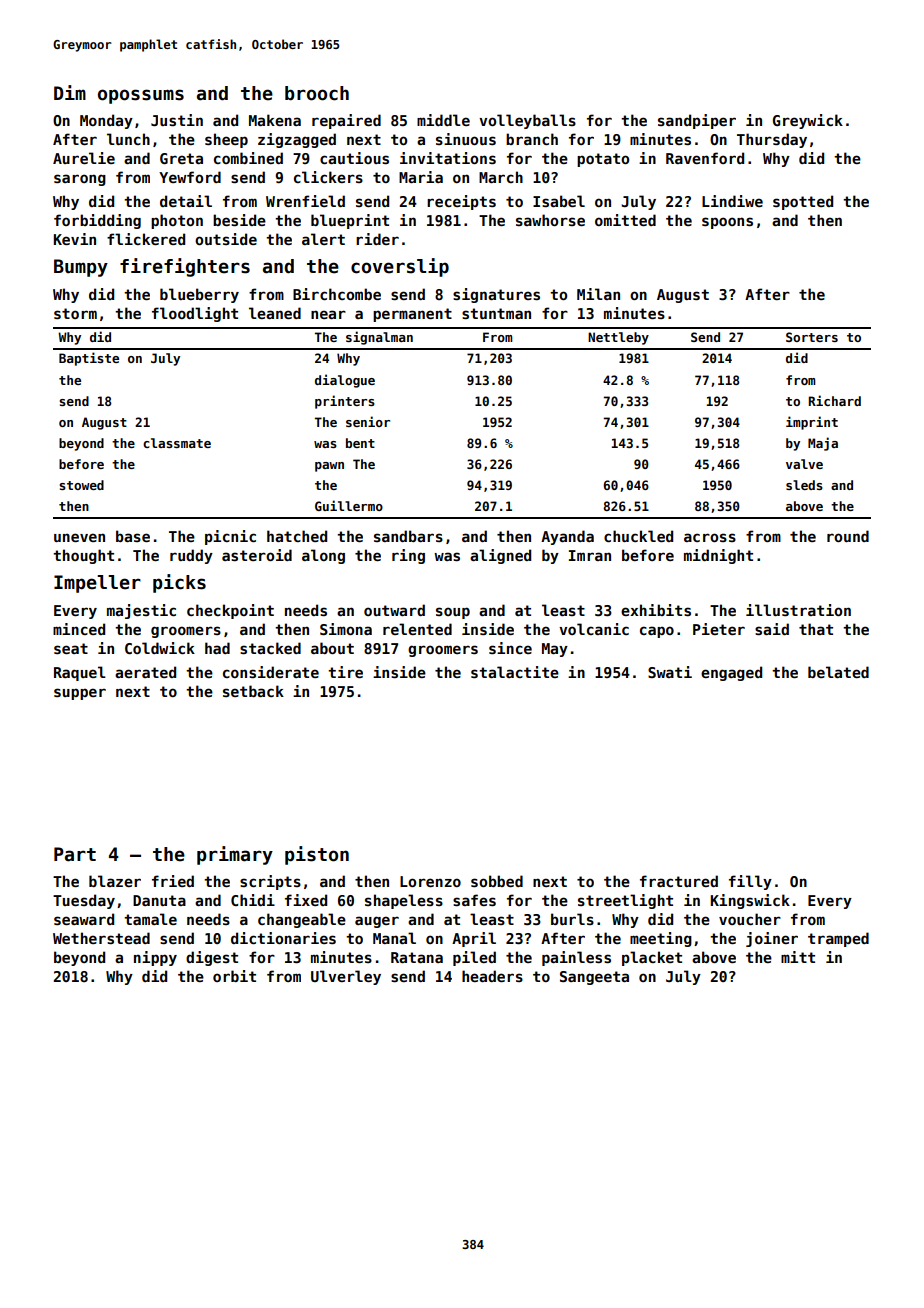 The width and height of the screenshot is (924, 1308). Describe the element at coordinates (590, 555) in the screenshot. I see `Imran` at that location.
